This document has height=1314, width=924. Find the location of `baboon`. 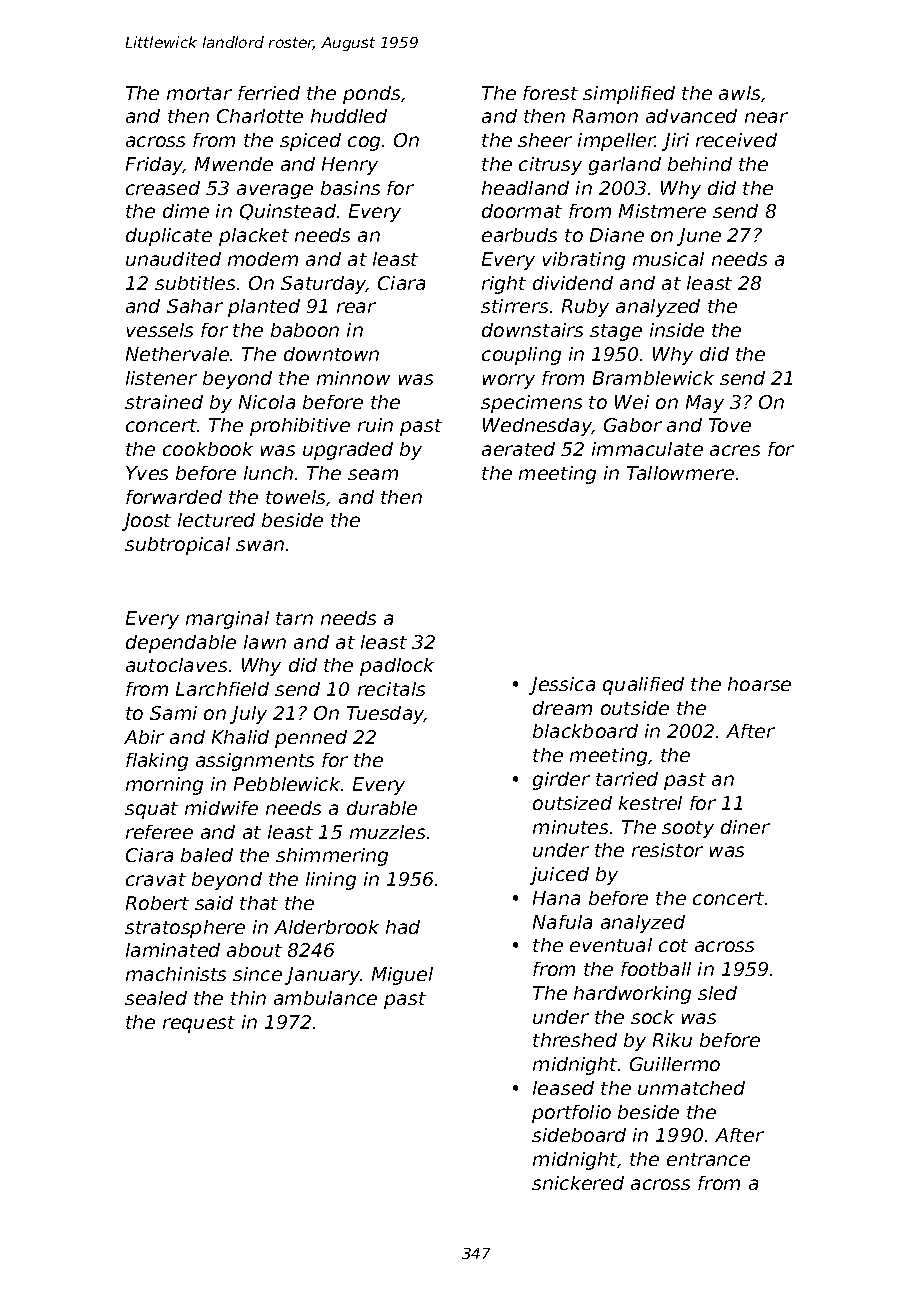

baboon is located at coordinates (305, 330).
